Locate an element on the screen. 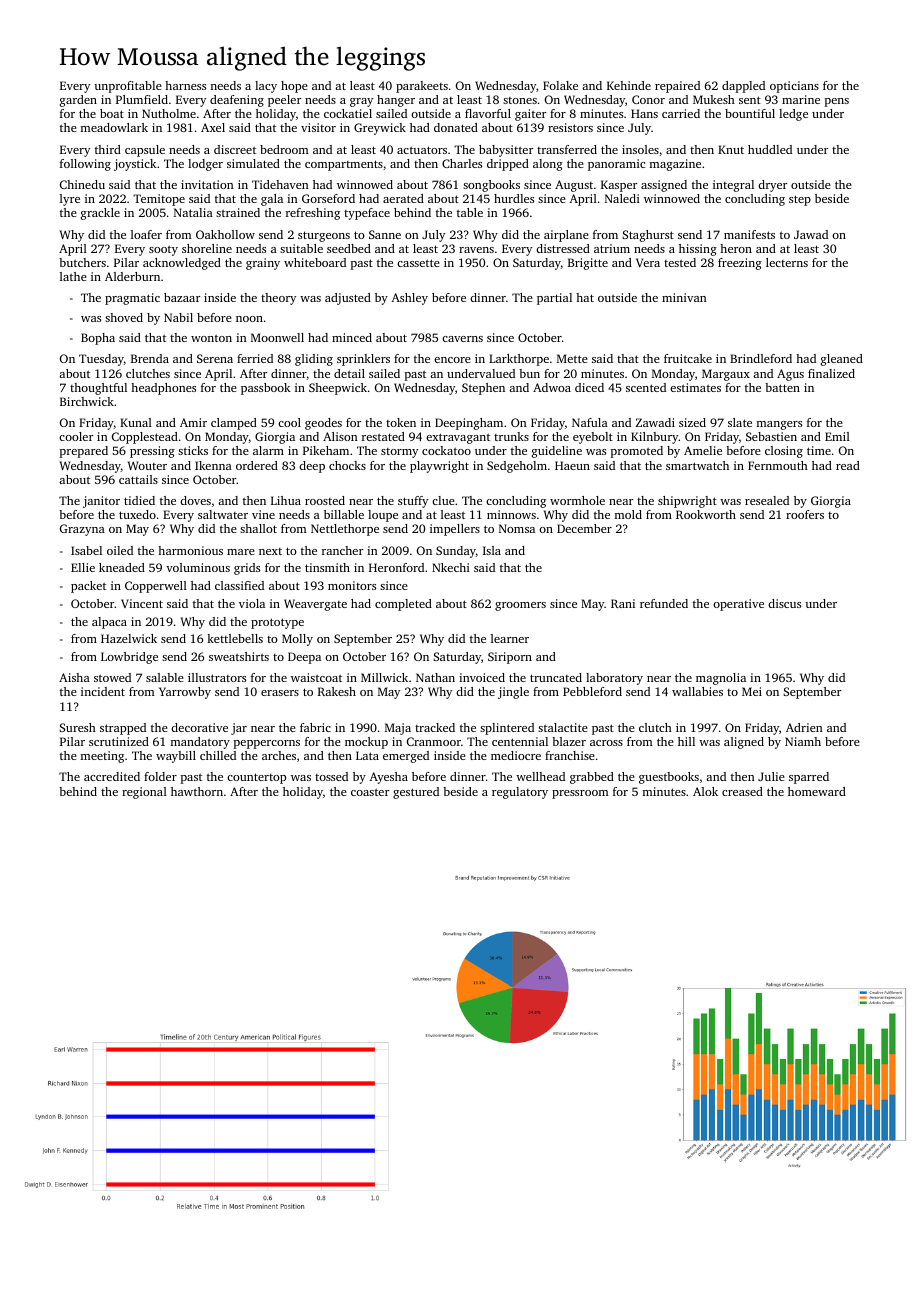  repaired is located at coordinates (677, 87).
